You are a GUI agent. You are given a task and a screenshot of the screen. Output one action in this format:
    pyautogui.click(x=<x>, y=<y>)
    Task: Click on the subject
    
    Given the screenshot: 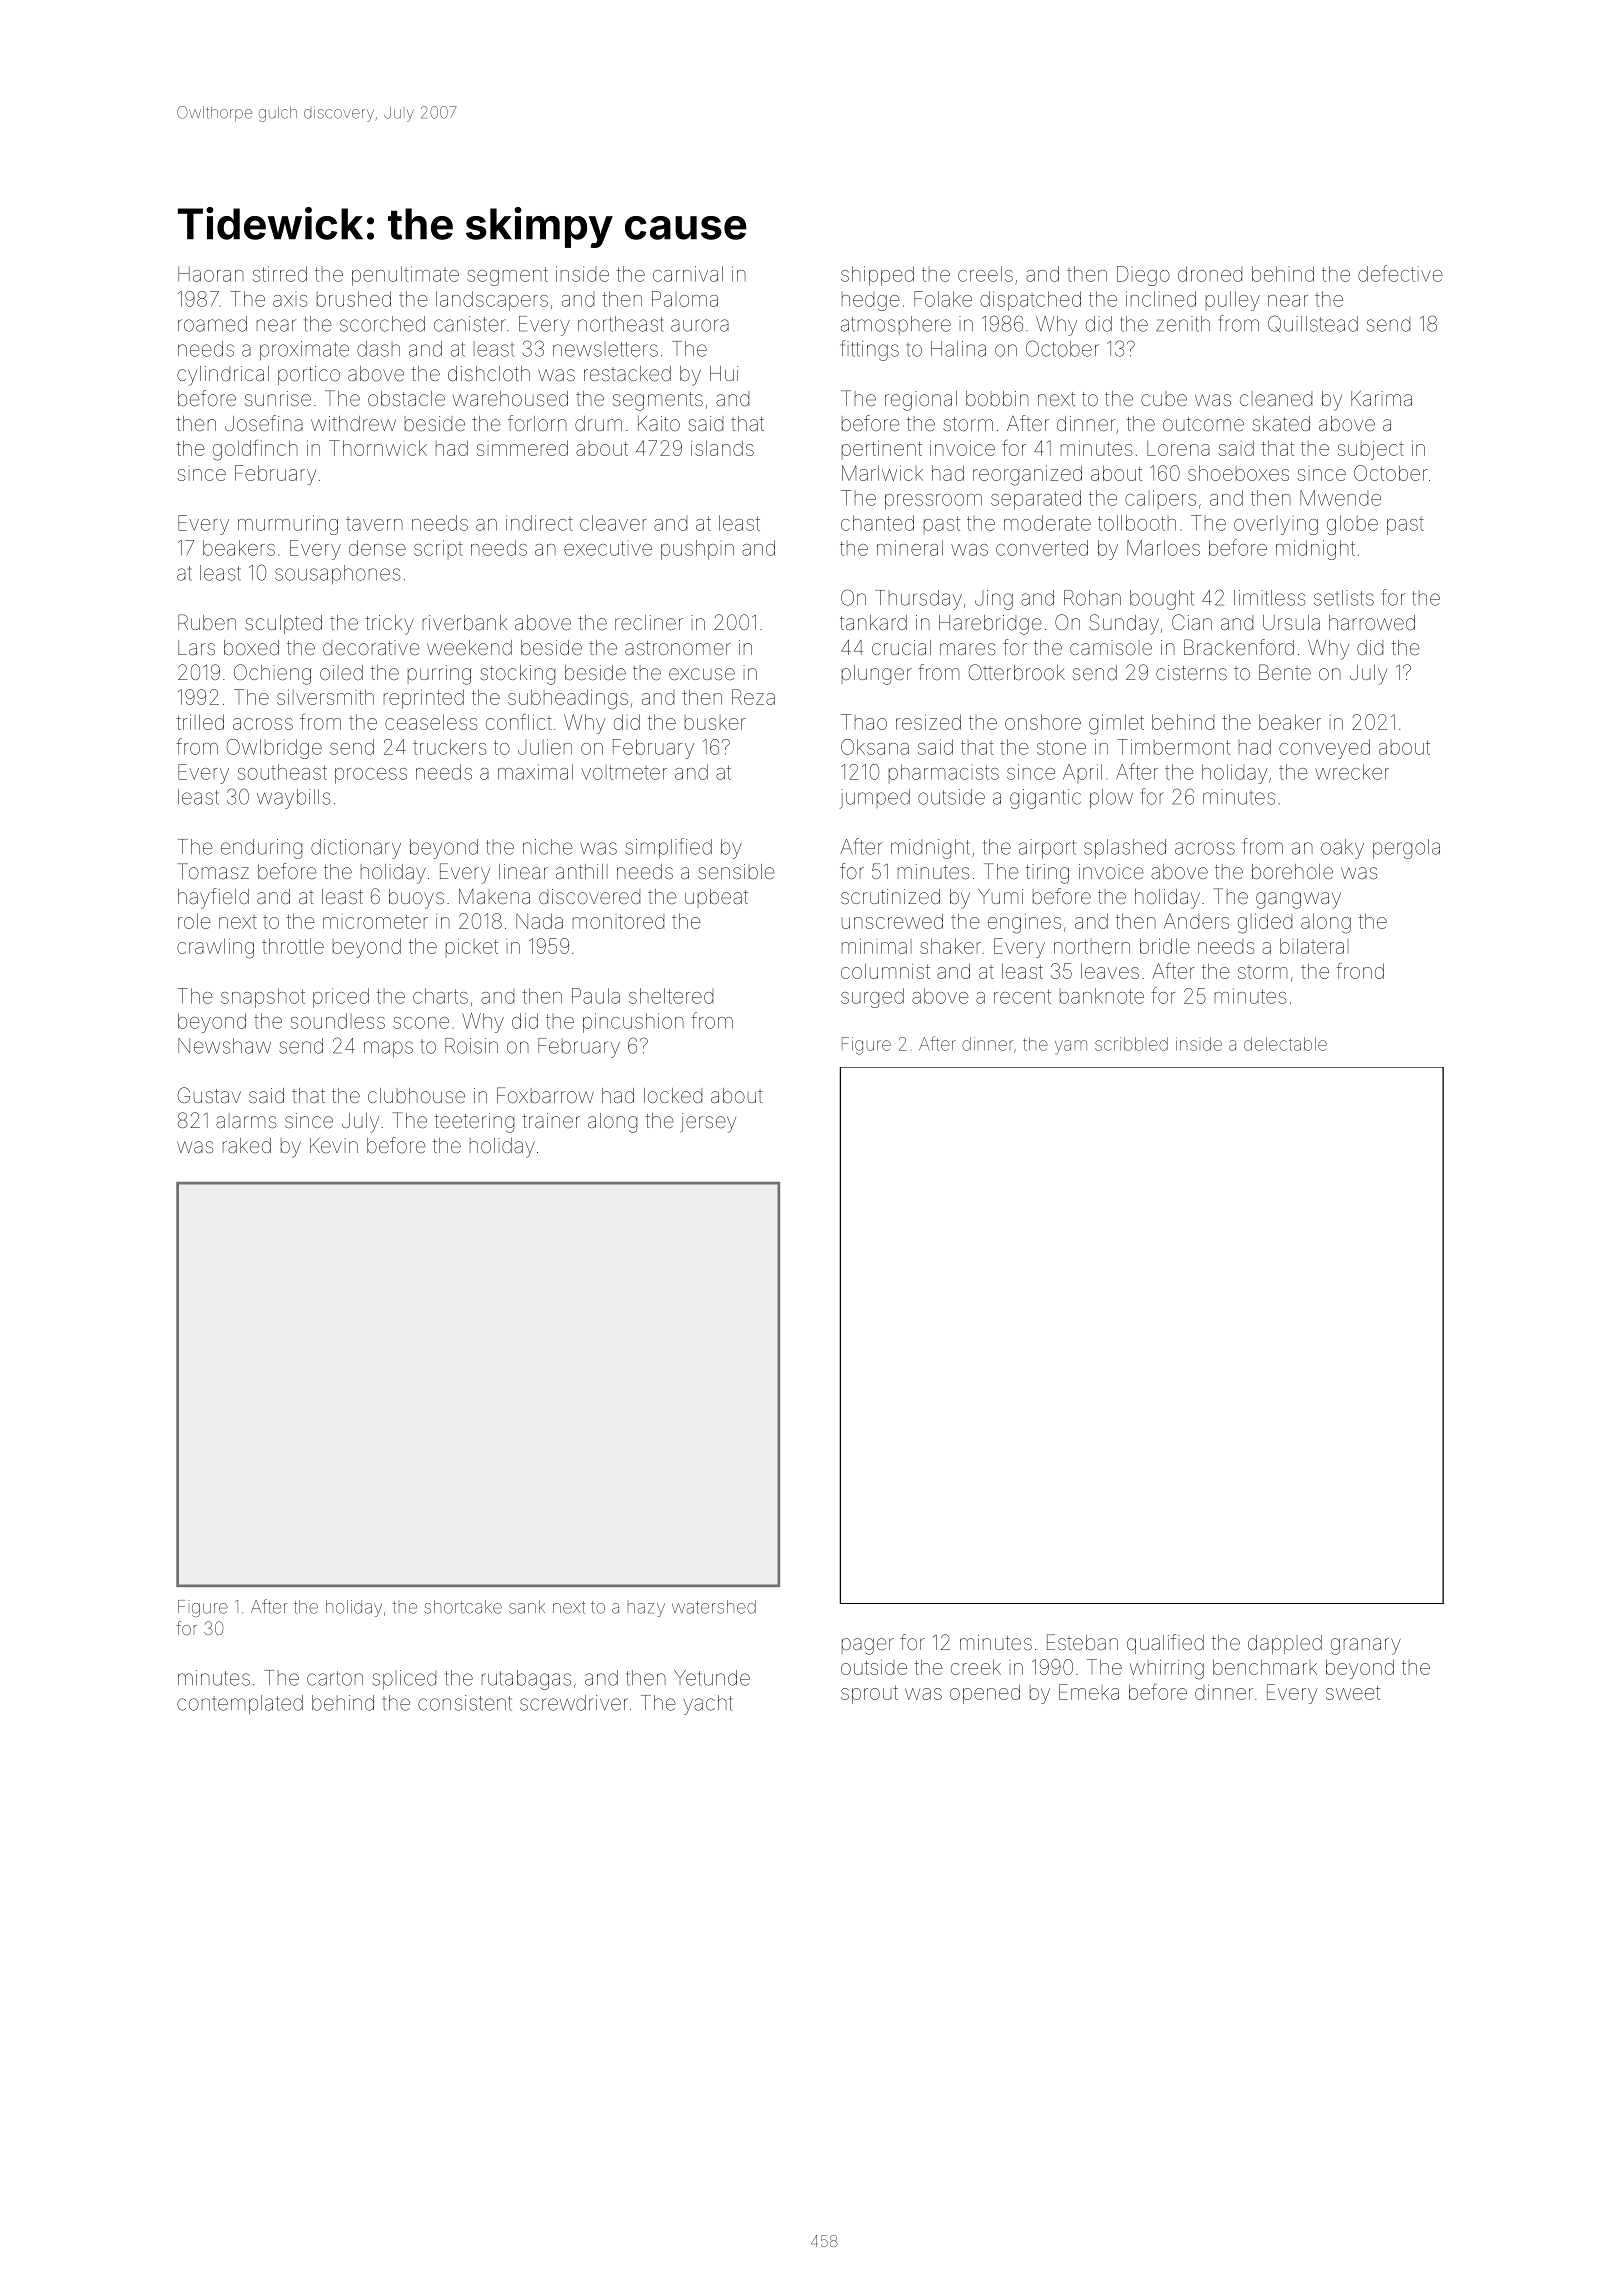 What is the action you would take?
    pyautogui.click(x=1371, y=450)
